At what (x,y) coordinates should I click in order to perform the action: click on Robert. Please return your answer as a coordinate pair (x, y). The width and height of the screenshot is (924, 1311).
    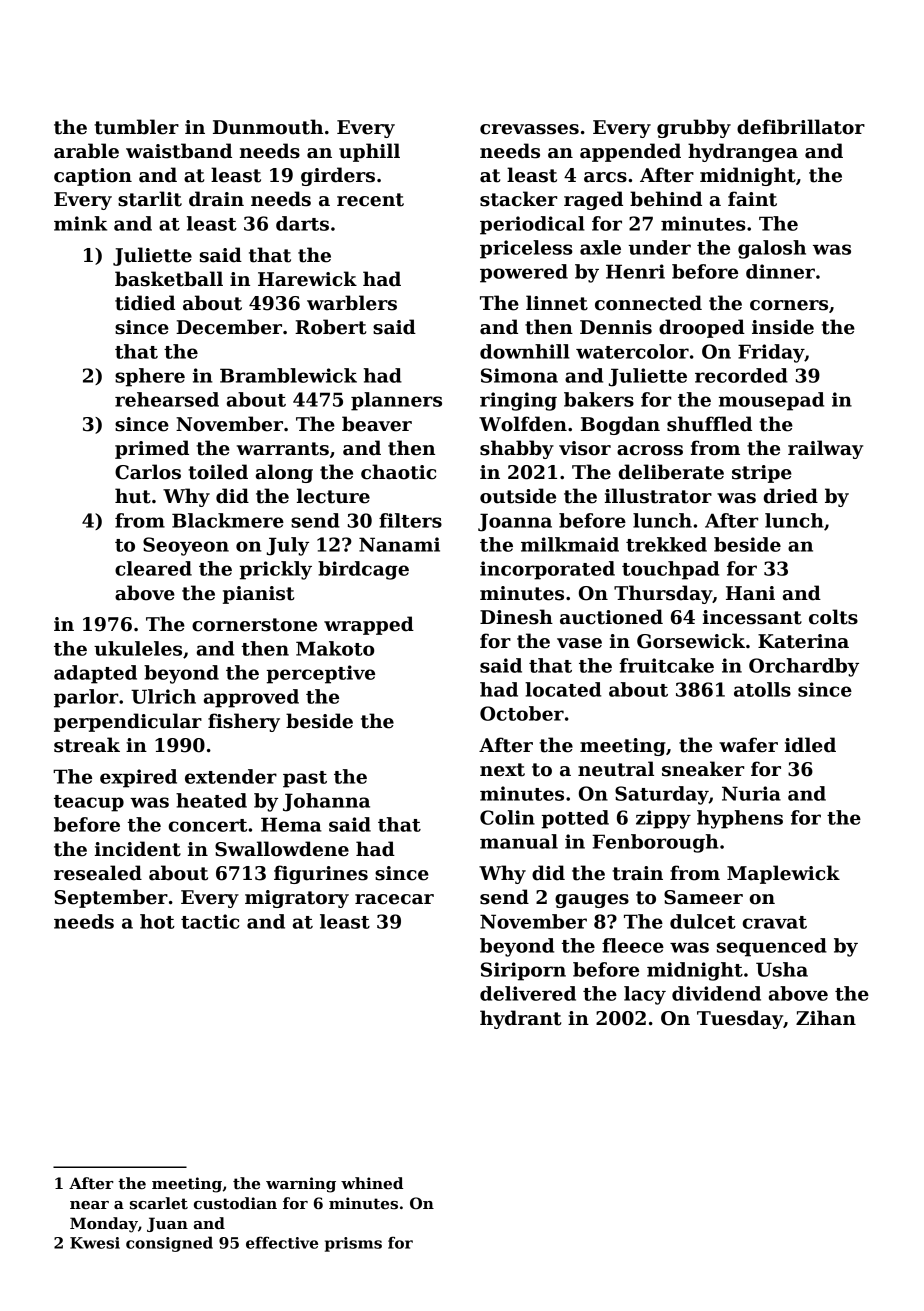
    Looking at the image, I should click on (330, 327).
